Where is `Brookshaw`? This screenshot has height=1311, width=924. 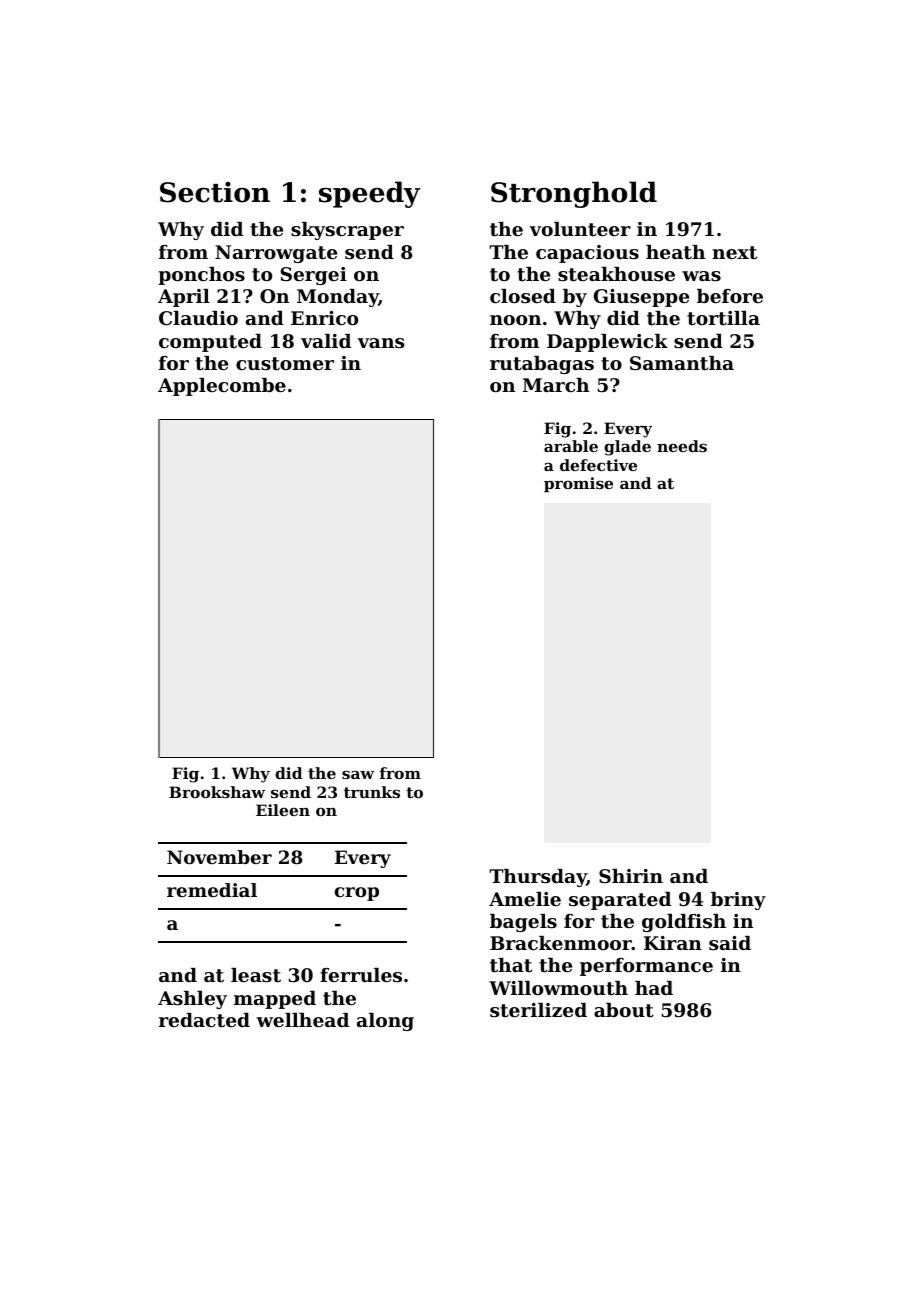
Brookshaw is located at coordinates (217, 792).
